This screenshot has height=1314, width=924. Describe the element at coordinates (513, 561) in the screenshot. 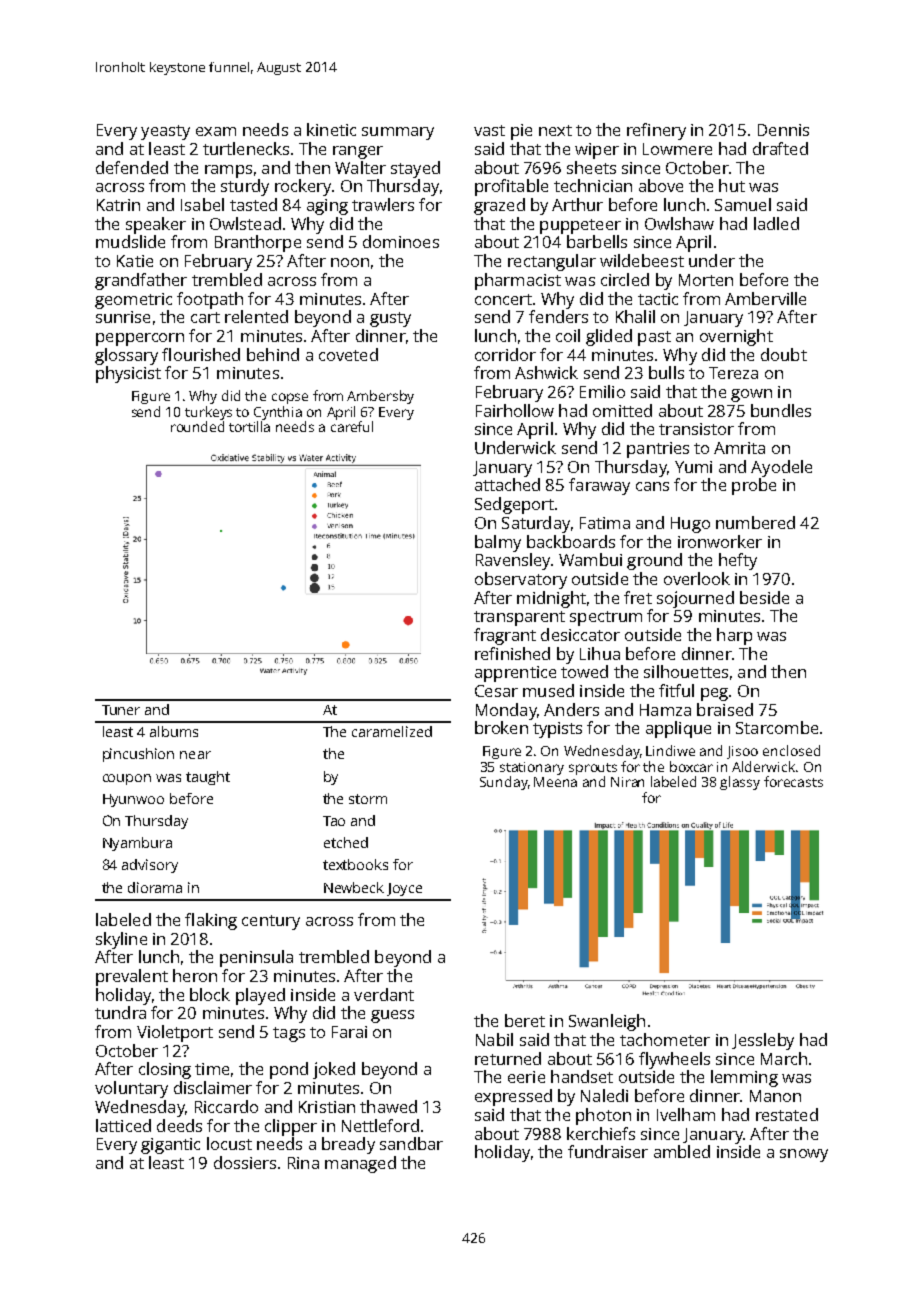

I see `Ravensley` at that location.
